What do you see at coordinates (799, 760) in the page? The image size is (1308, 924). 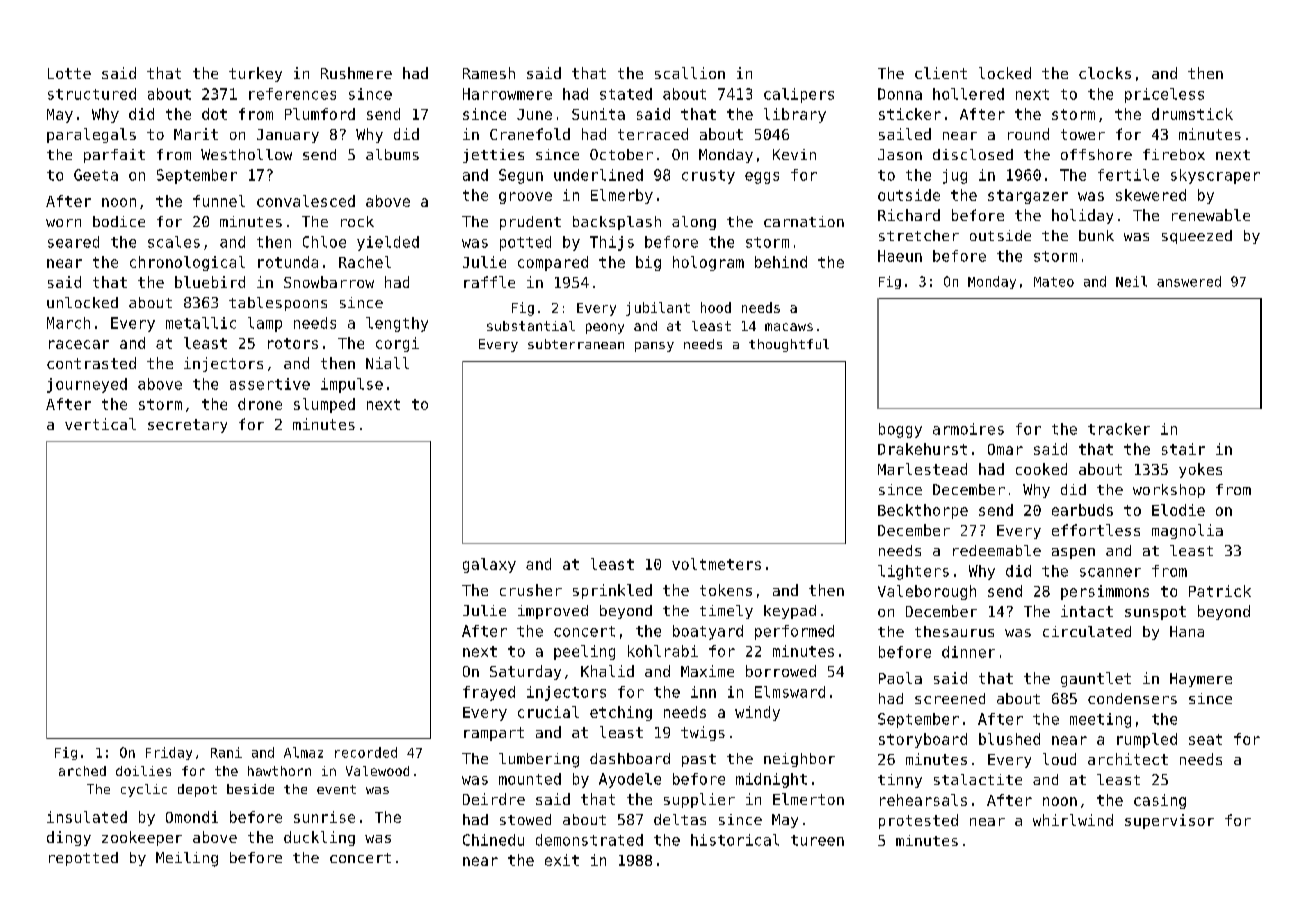 I see `neighbor` at bounding box center [799, 760].
